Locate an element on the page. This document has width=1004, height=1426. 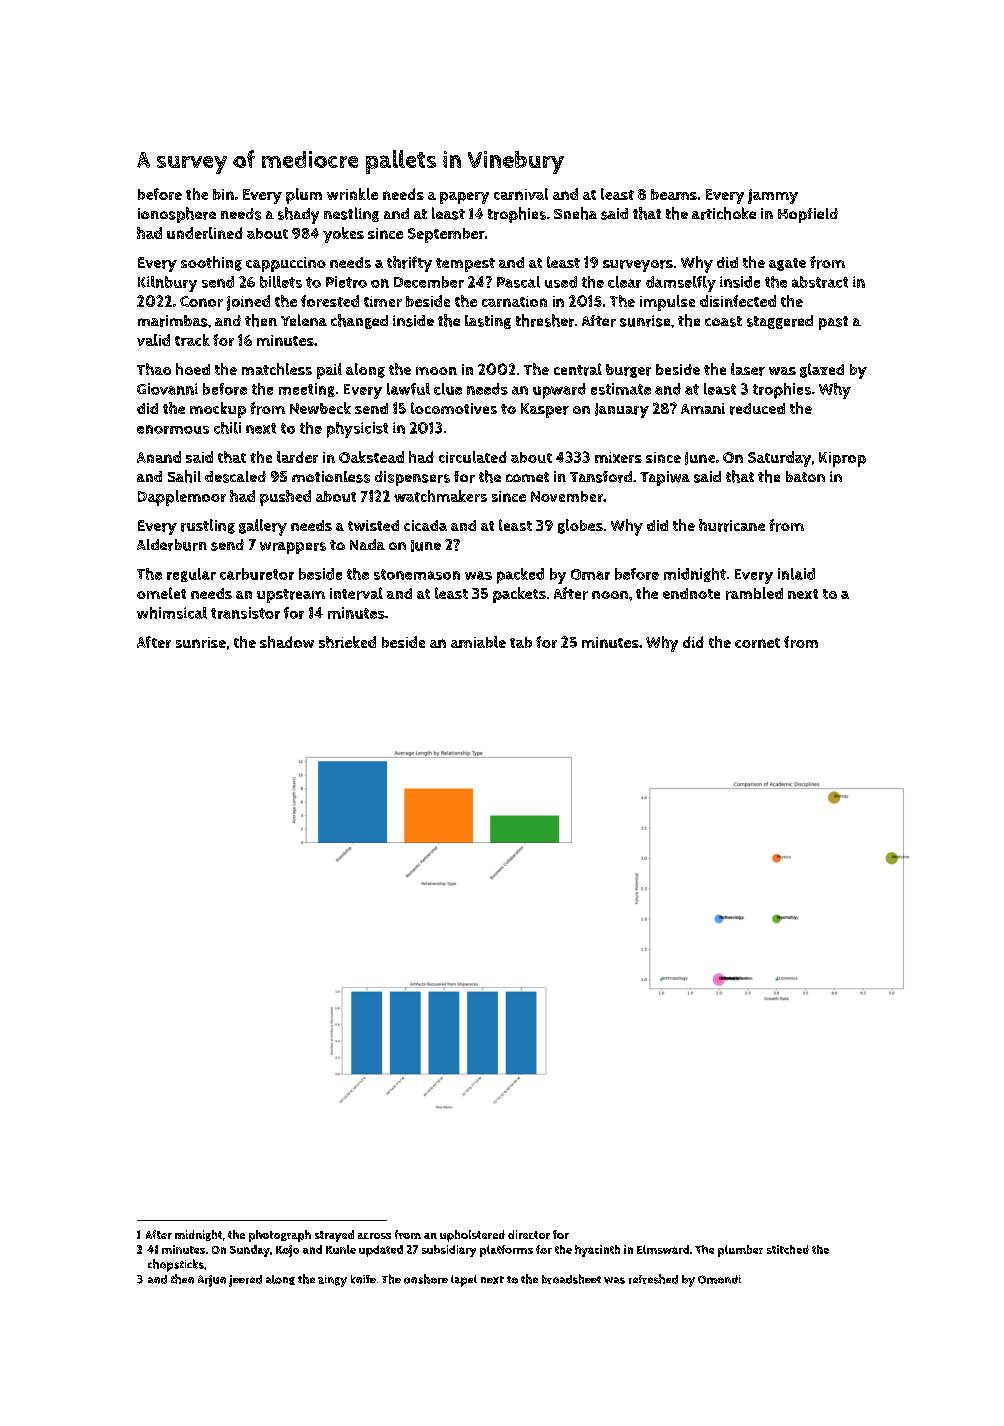
packets is located at coordinates (519, 595).
